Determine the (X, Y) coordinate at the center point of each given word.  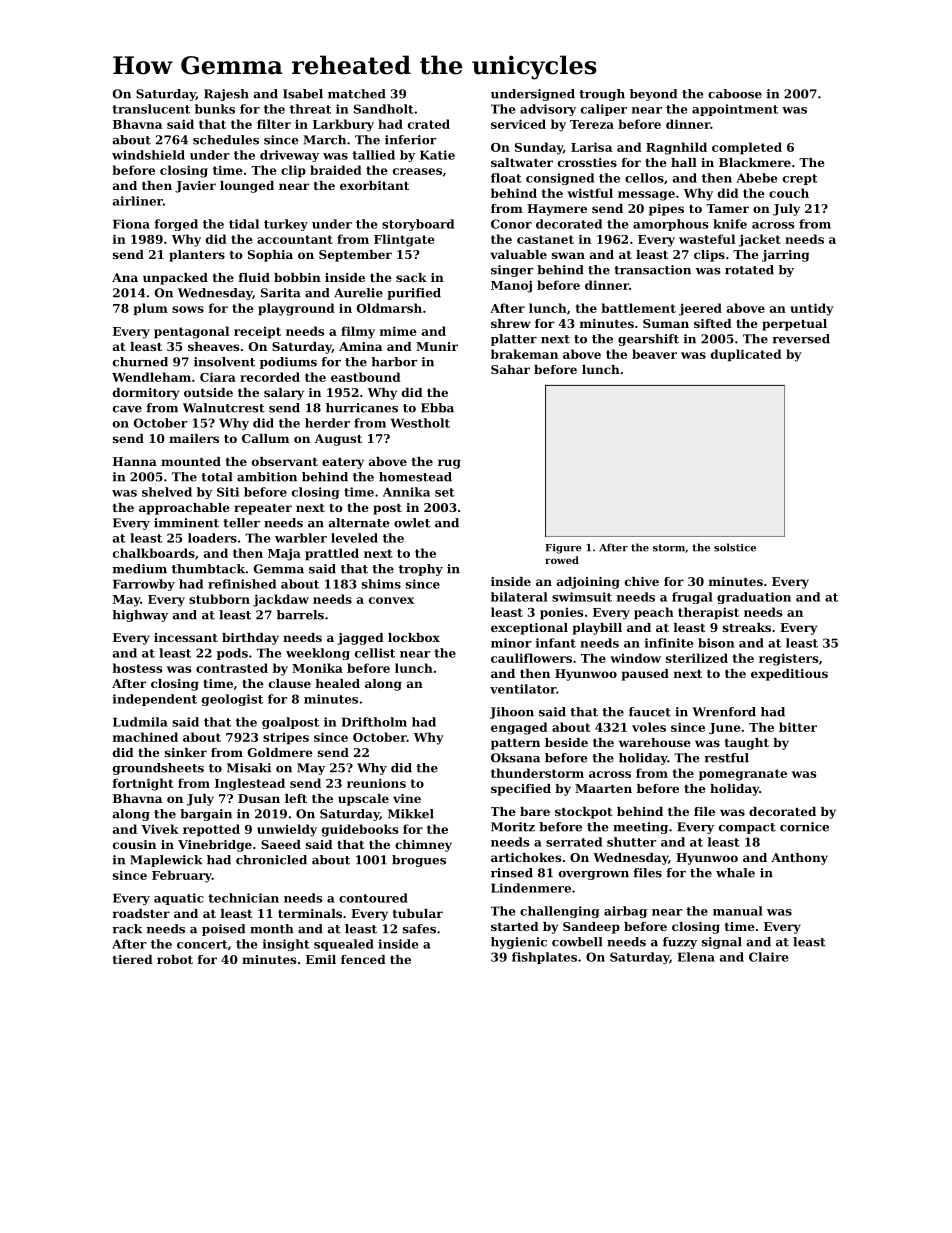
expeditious (789, 675)
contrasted (232, 668)
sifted (713, 323)
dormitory (146, 394)
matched (357, 94)
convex (391, 600)
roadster (141, 913)
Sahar (510, 369)
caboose (735, 94)
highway (140, 616)
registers (788, 659)
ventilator (523, 689)
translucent (151, 109)
